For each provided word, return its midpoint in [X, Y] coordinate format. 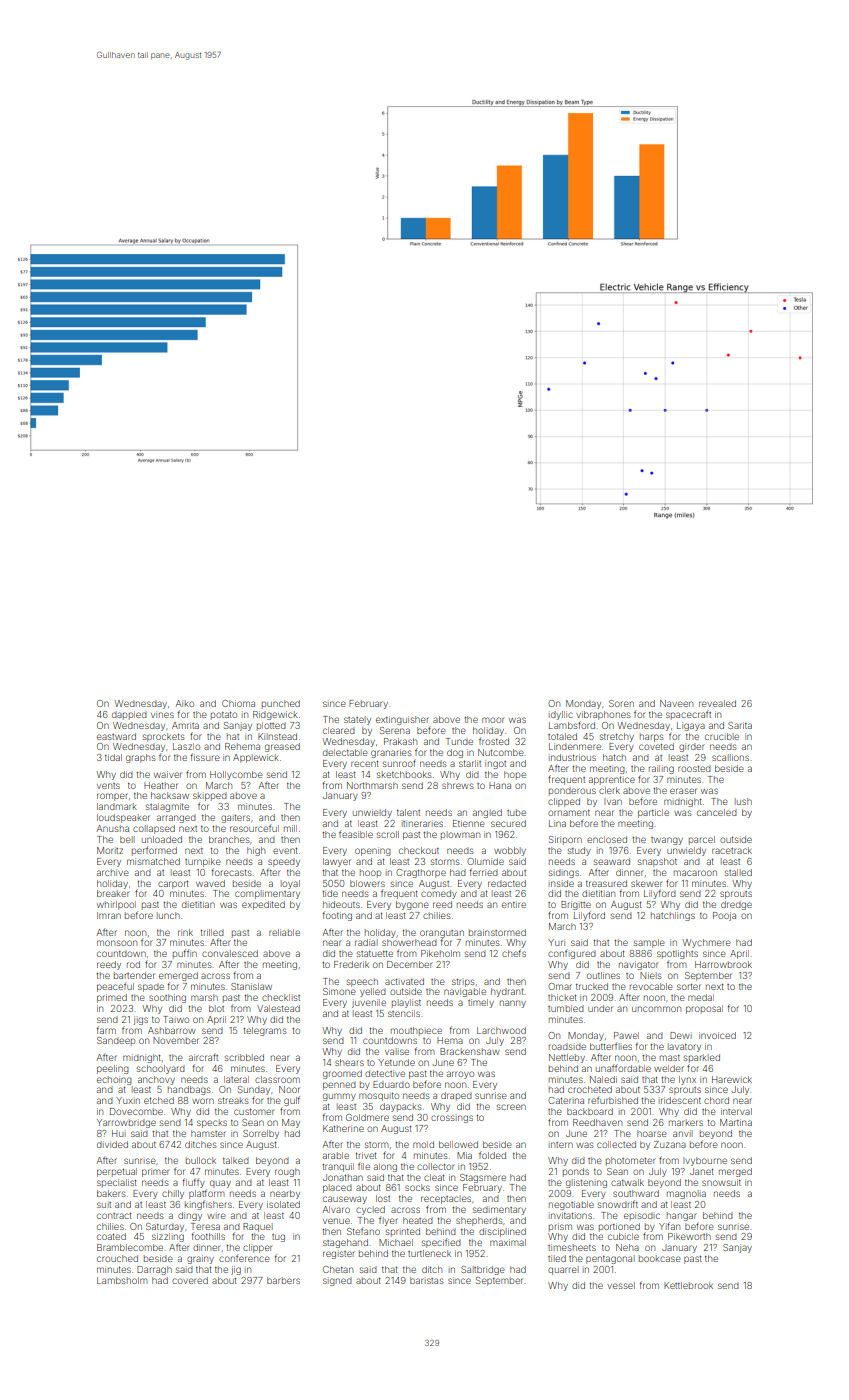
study [579, 851]
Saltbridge [483, 1270]
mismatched [153, 861]
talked [236, 1160]
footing [337, 916]
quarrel [563, 1270]
